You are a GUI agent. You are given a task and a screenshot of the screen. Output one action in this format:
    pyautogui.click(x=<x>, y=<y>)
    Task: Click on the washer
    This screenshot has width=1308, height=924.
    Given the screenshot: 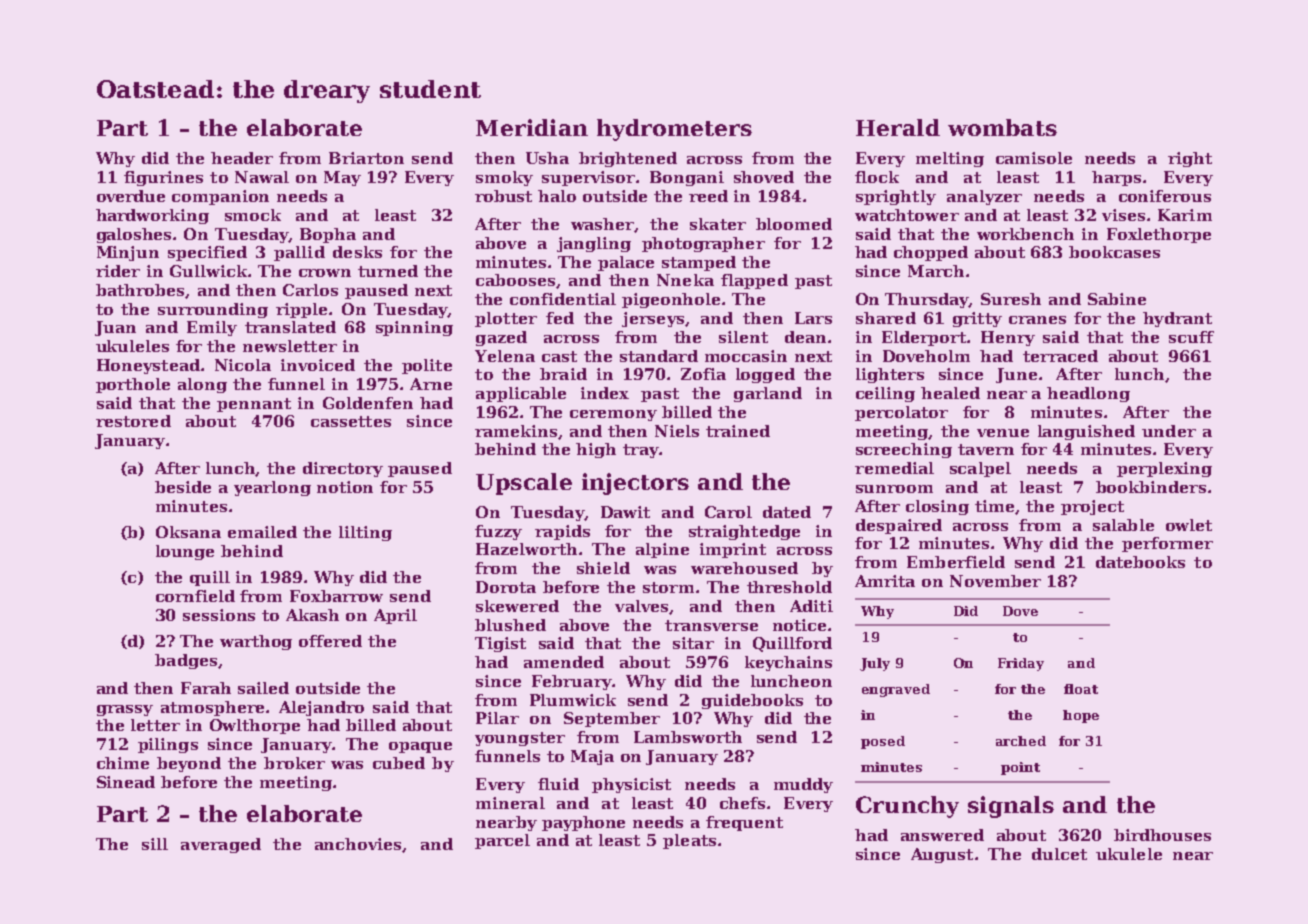 What is the action you would take?
    pyautogui.click(x=602, y=224)
